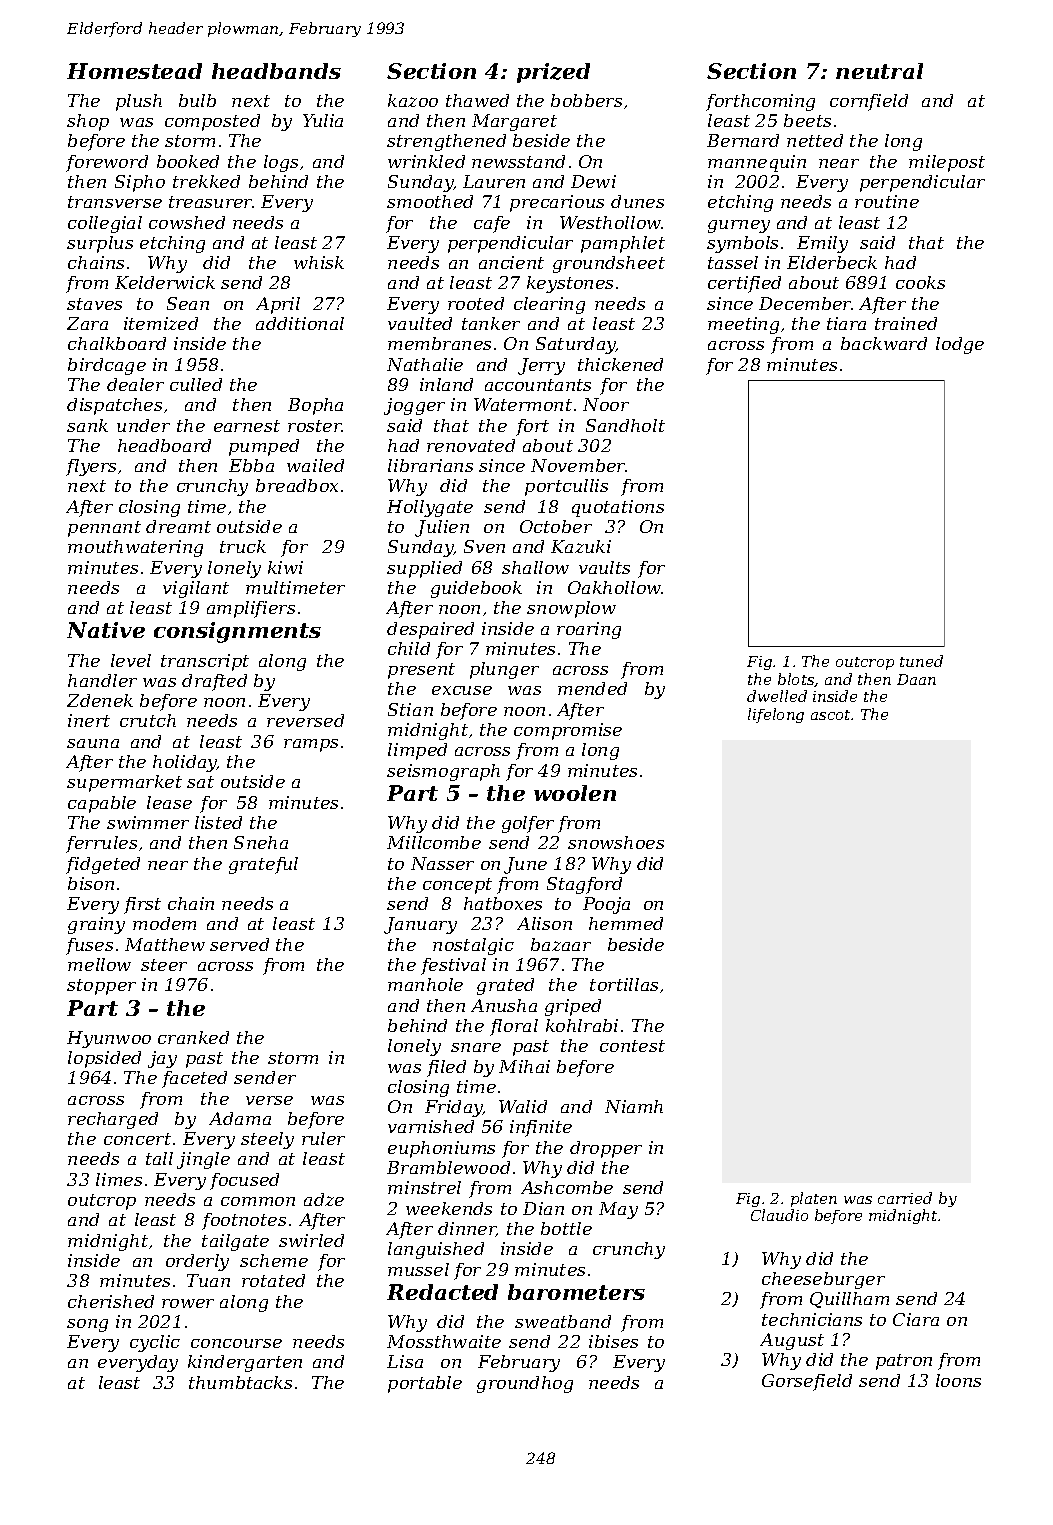 Image resolution: width=1053 pixels, height=1525 pixels. Describe the element at coordinates (211, 202) in the document. I see `treasurer` at that location.
